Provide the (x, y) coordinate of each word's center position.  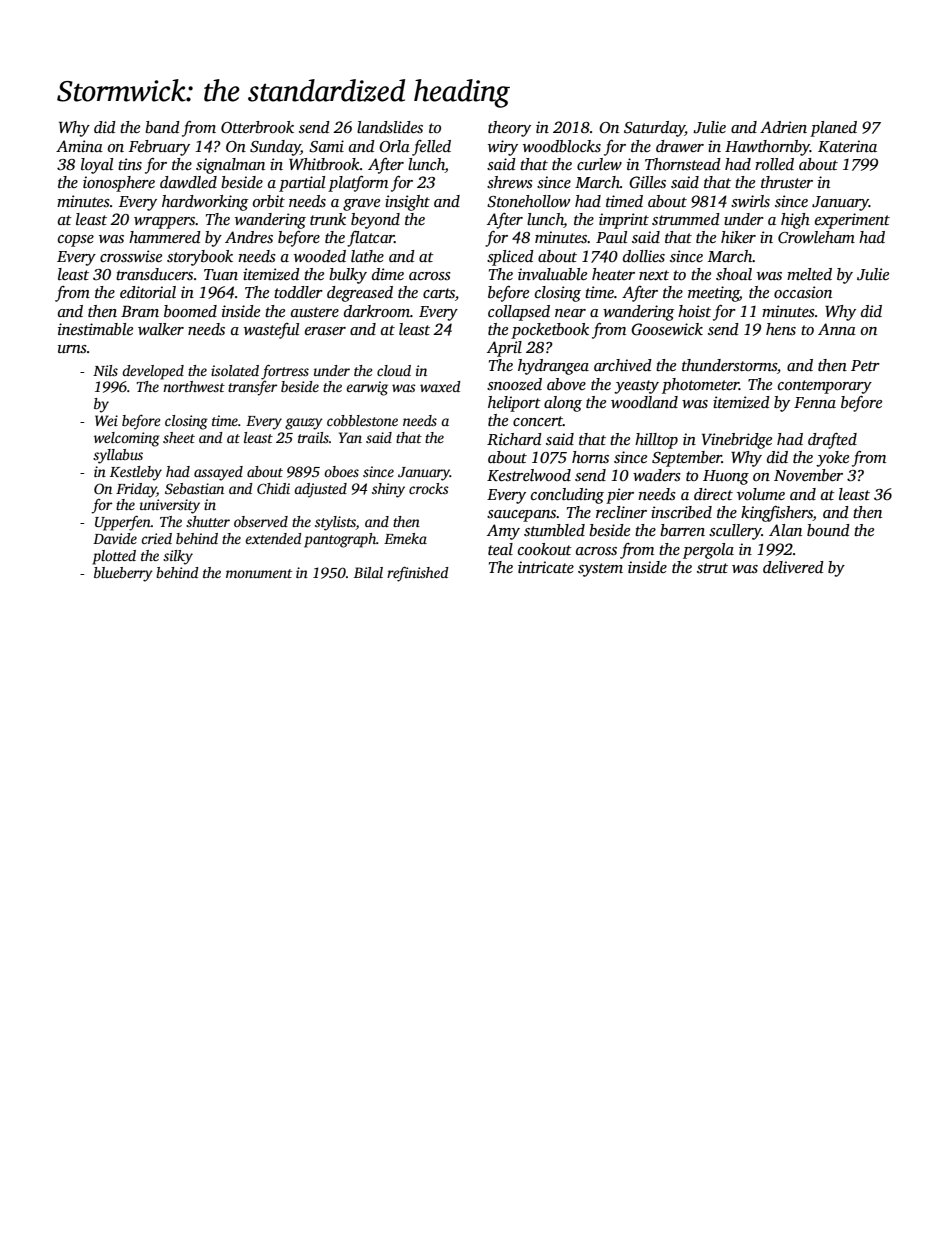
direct (713, 494)
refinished (418, 574)
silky (178, 557)
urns (72, 349)
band (162, 127)
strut (712, 568)
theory (509, 129)
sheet (179, 437)
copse (76, 241)
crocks (429, 488)
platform (358, 184)
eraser (325, 331)
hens (781, 329)
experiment (852, 221)
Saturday (654, 129)
